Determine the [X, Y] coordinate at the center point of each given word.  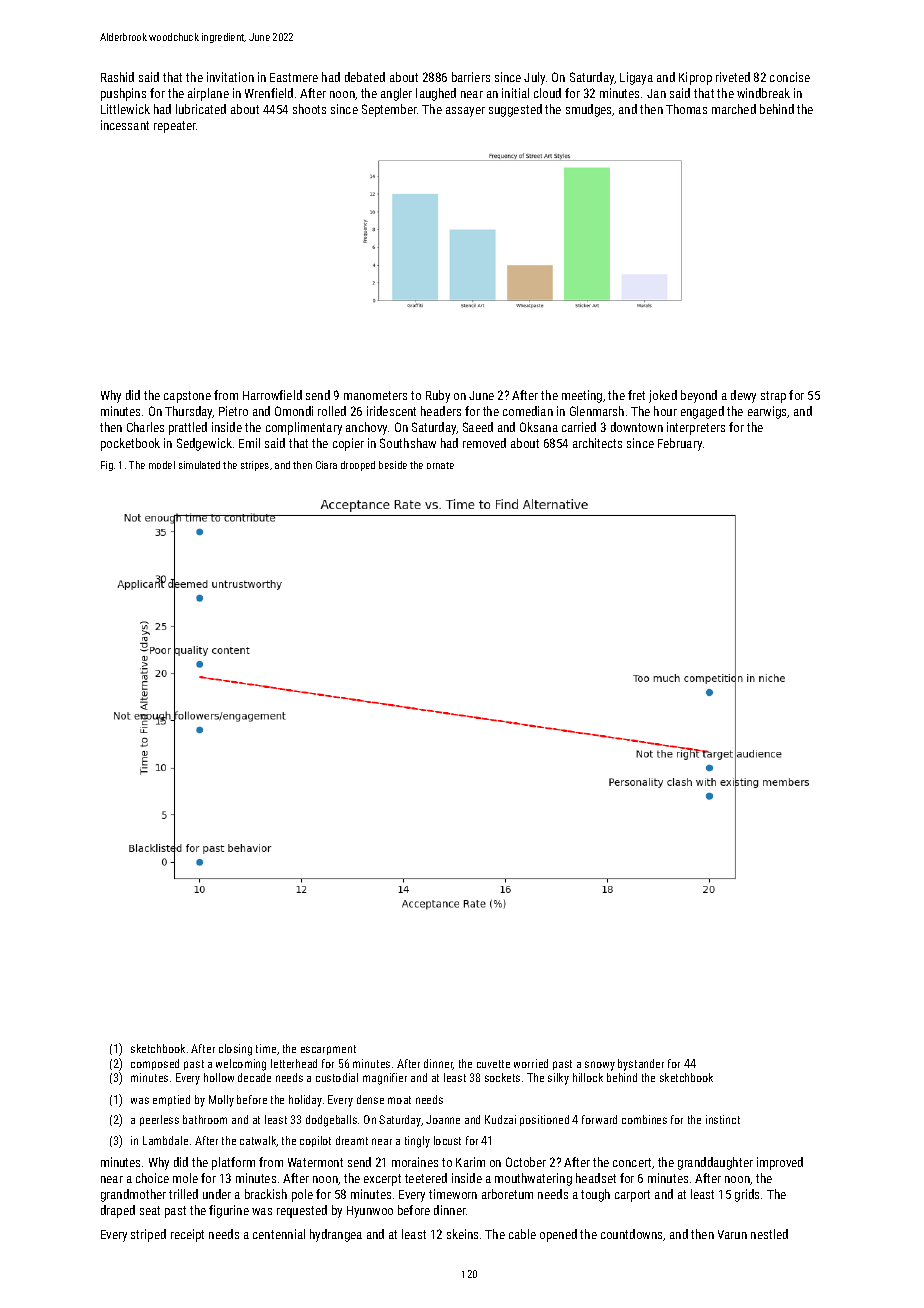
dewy [743, 396]
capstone [187, 397]
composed [155, 1064]
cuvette [493, 1064]
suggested [515, 110]
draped [118, 1211]
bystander [641, 1065]
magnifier [385, 1079]
